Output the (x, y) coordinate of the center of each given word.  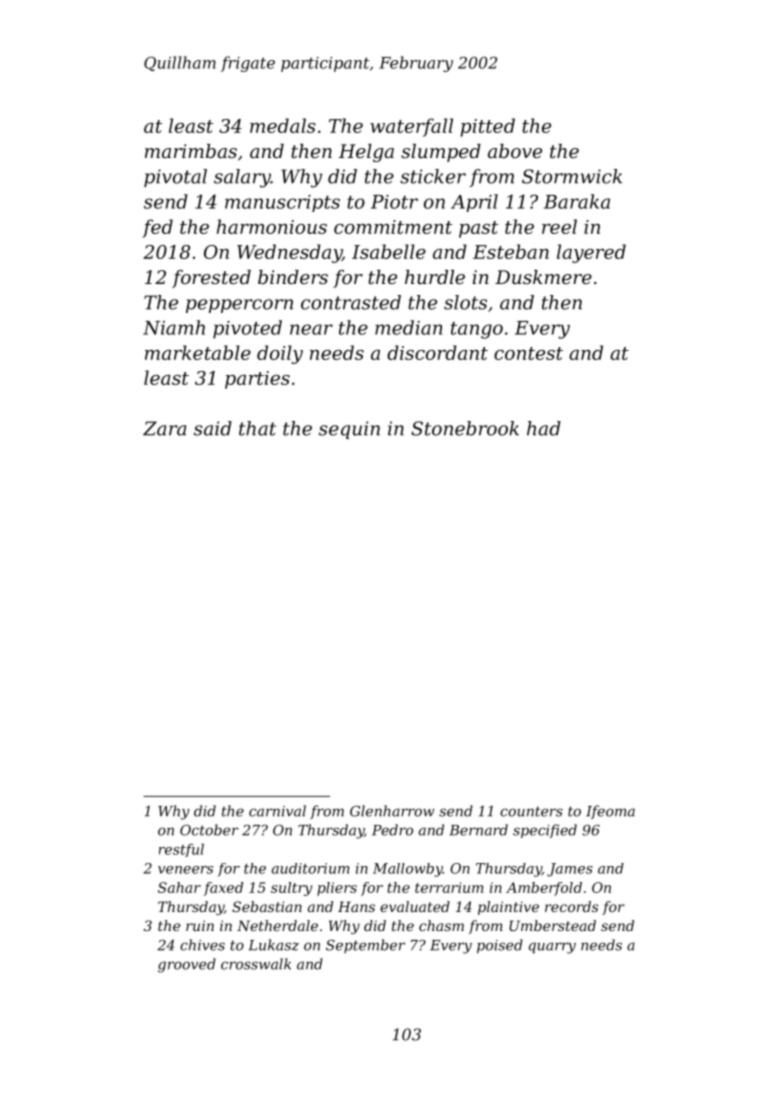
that (257, 428)
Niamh (174, 327)
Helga (366, 153)
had (544, 428)
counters (531, 811)
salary (242, 178)
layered (591, 253)
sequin (349, 430)
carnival (277, 811)
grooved (187, 965)
